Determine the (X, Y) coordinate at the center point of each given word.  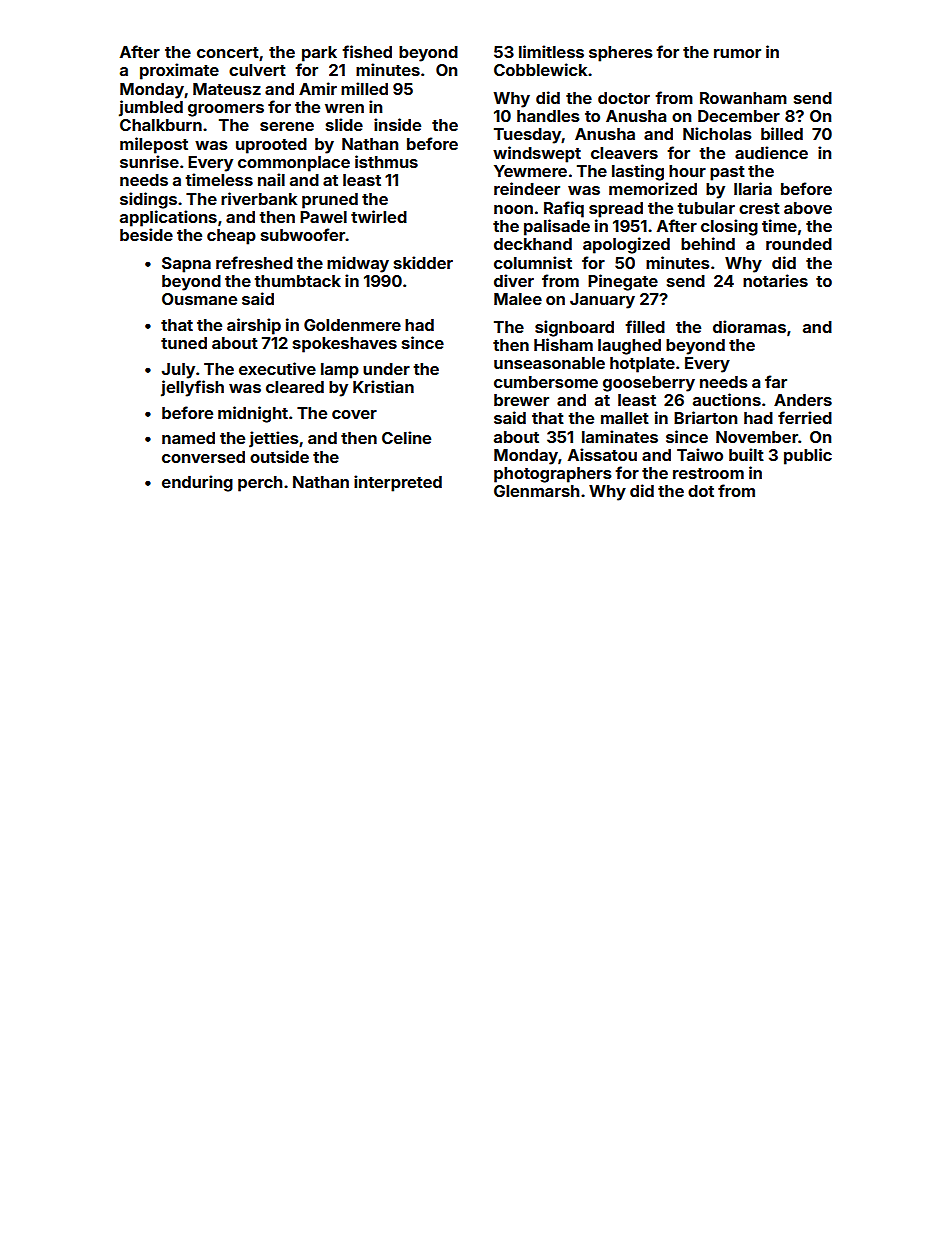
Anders (803, 400)
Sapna (186, 265)
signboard (574, 328)
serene (287, 126)
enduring (197, 483)
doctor (624, 98)
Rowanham (743, 98)
